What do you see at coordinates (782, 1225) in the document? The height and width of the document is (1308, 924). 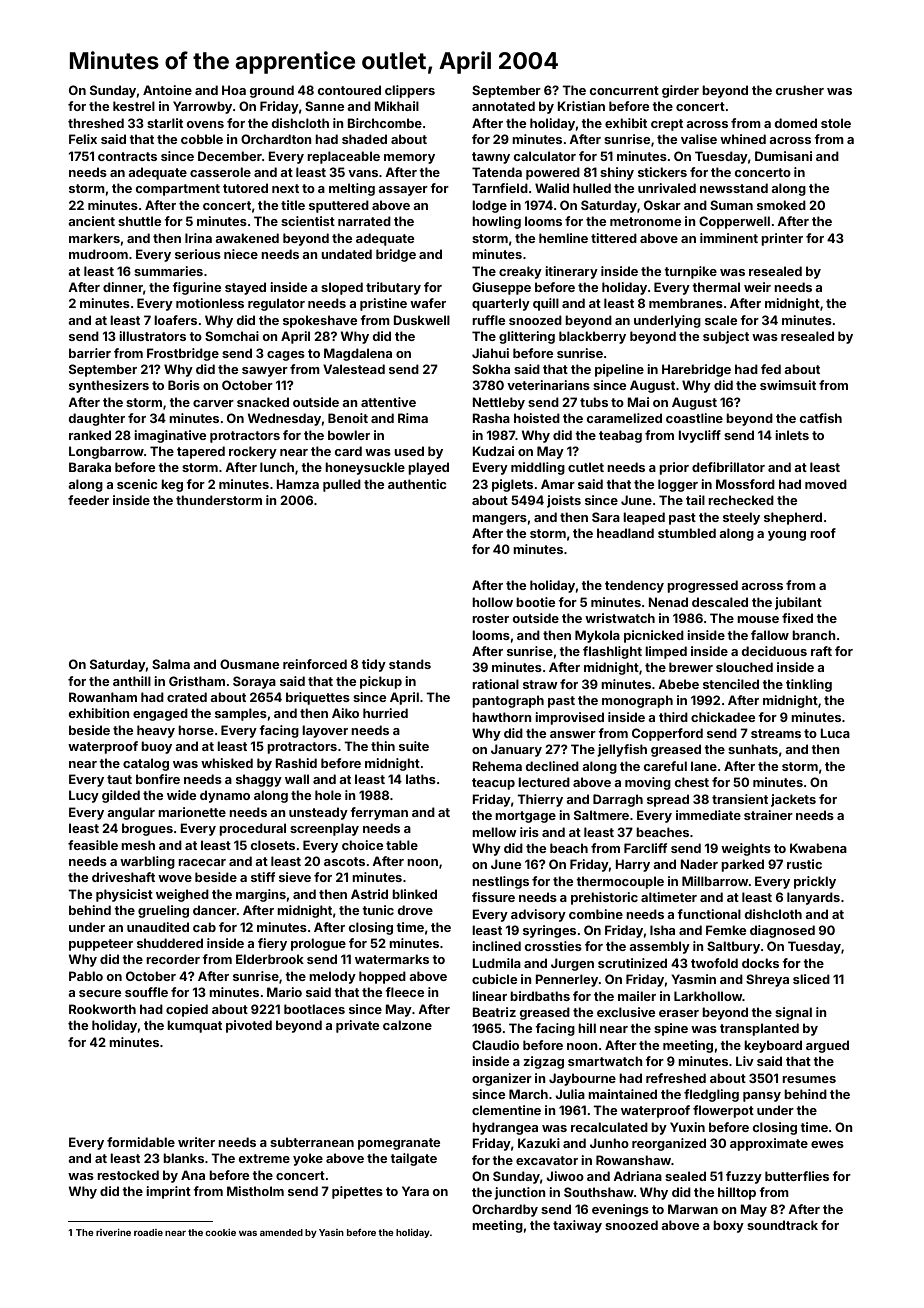 I see `soundtrack` at bounding box center [782, 1225].
